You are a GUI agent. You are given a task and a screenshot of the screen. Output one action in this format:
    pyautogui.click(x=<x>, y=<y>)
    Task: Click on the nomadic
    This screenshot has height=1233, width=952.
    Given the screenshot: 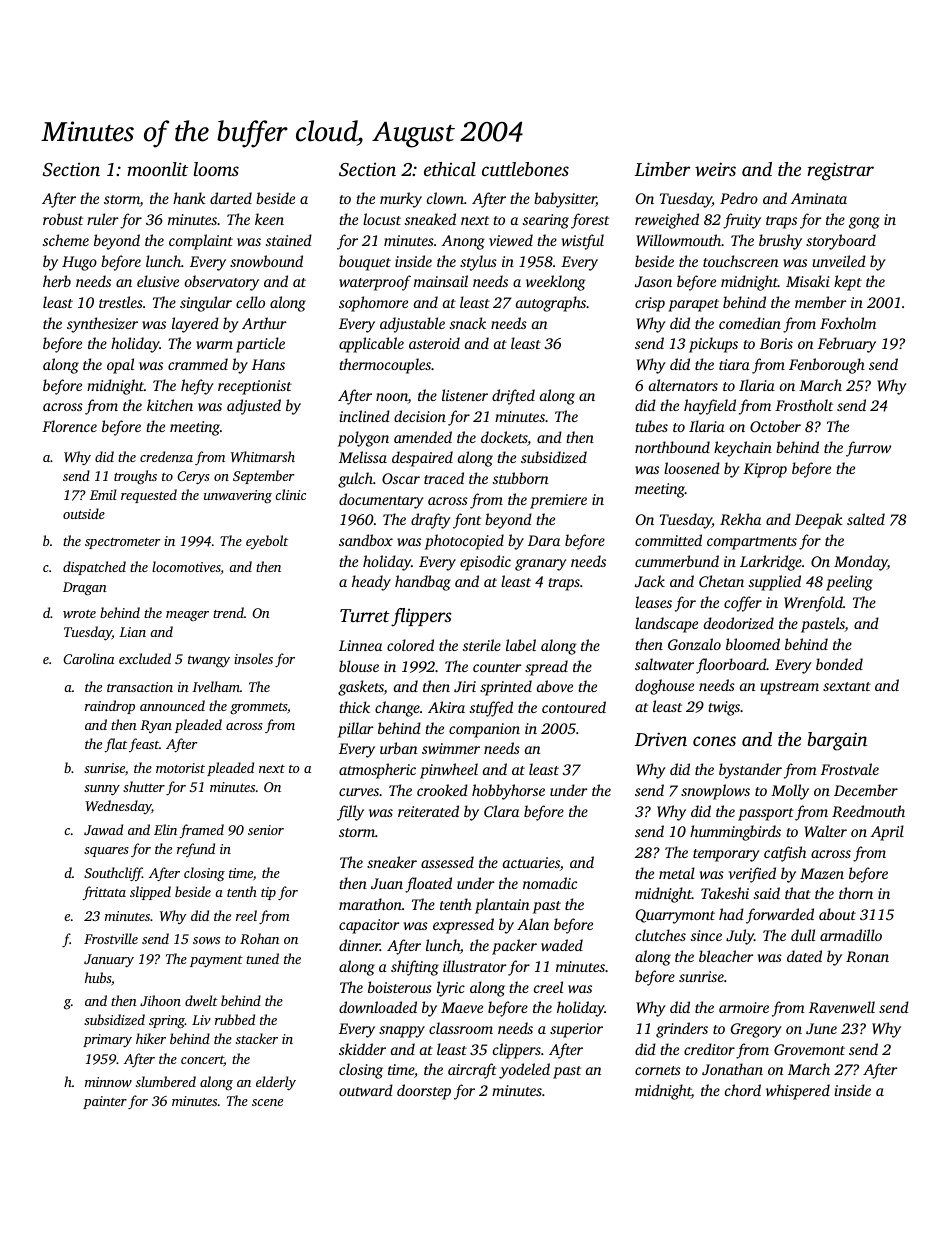 What is the action you would take?
    pyautogui.click(x=550, y=883)
